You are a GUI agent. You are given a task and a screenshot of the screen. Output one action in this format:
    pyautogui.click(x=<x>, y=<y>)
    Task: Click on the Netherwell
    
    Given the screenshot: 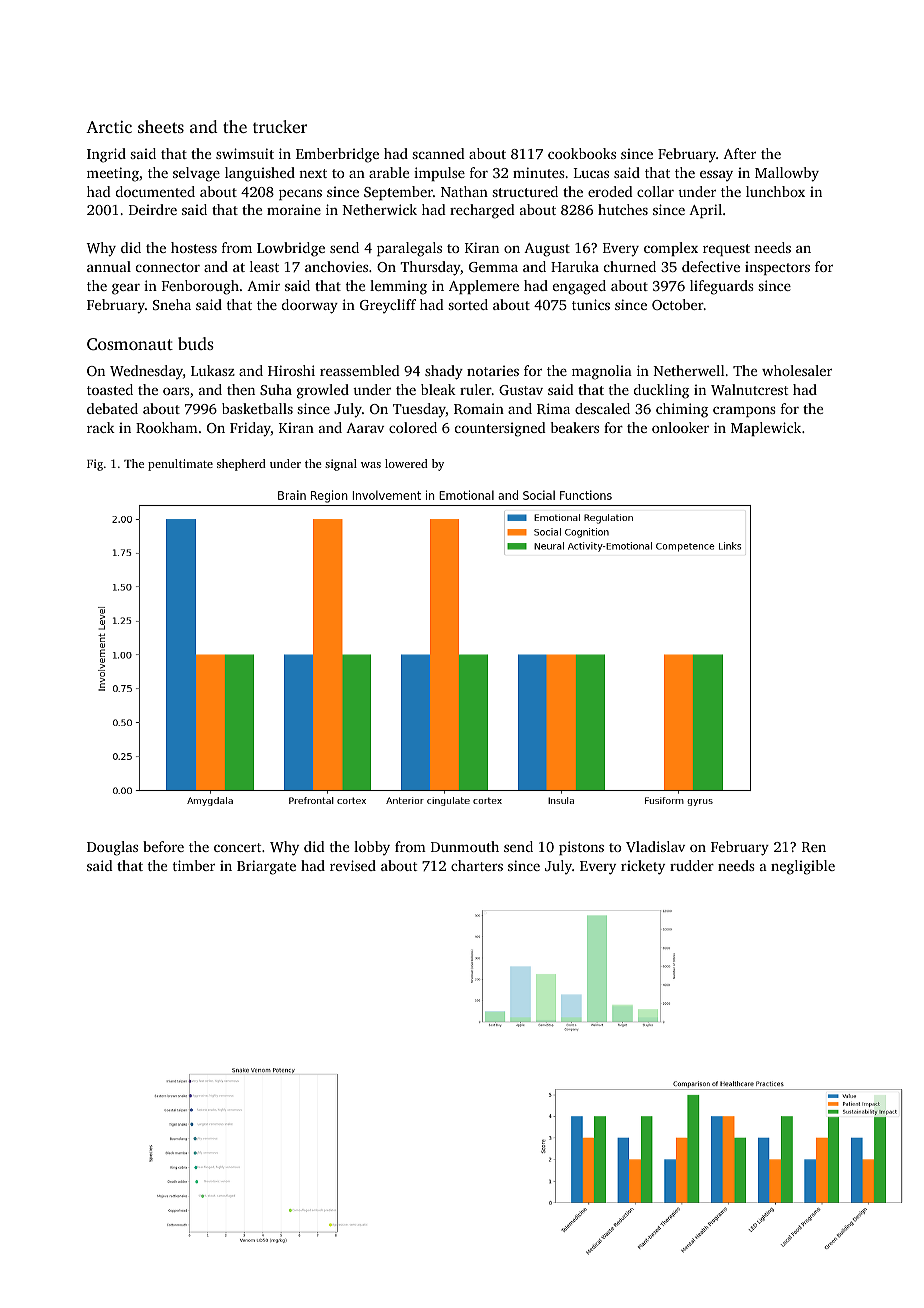 What is the action you would take?
    pyautogui.click(x=689, y=370)
